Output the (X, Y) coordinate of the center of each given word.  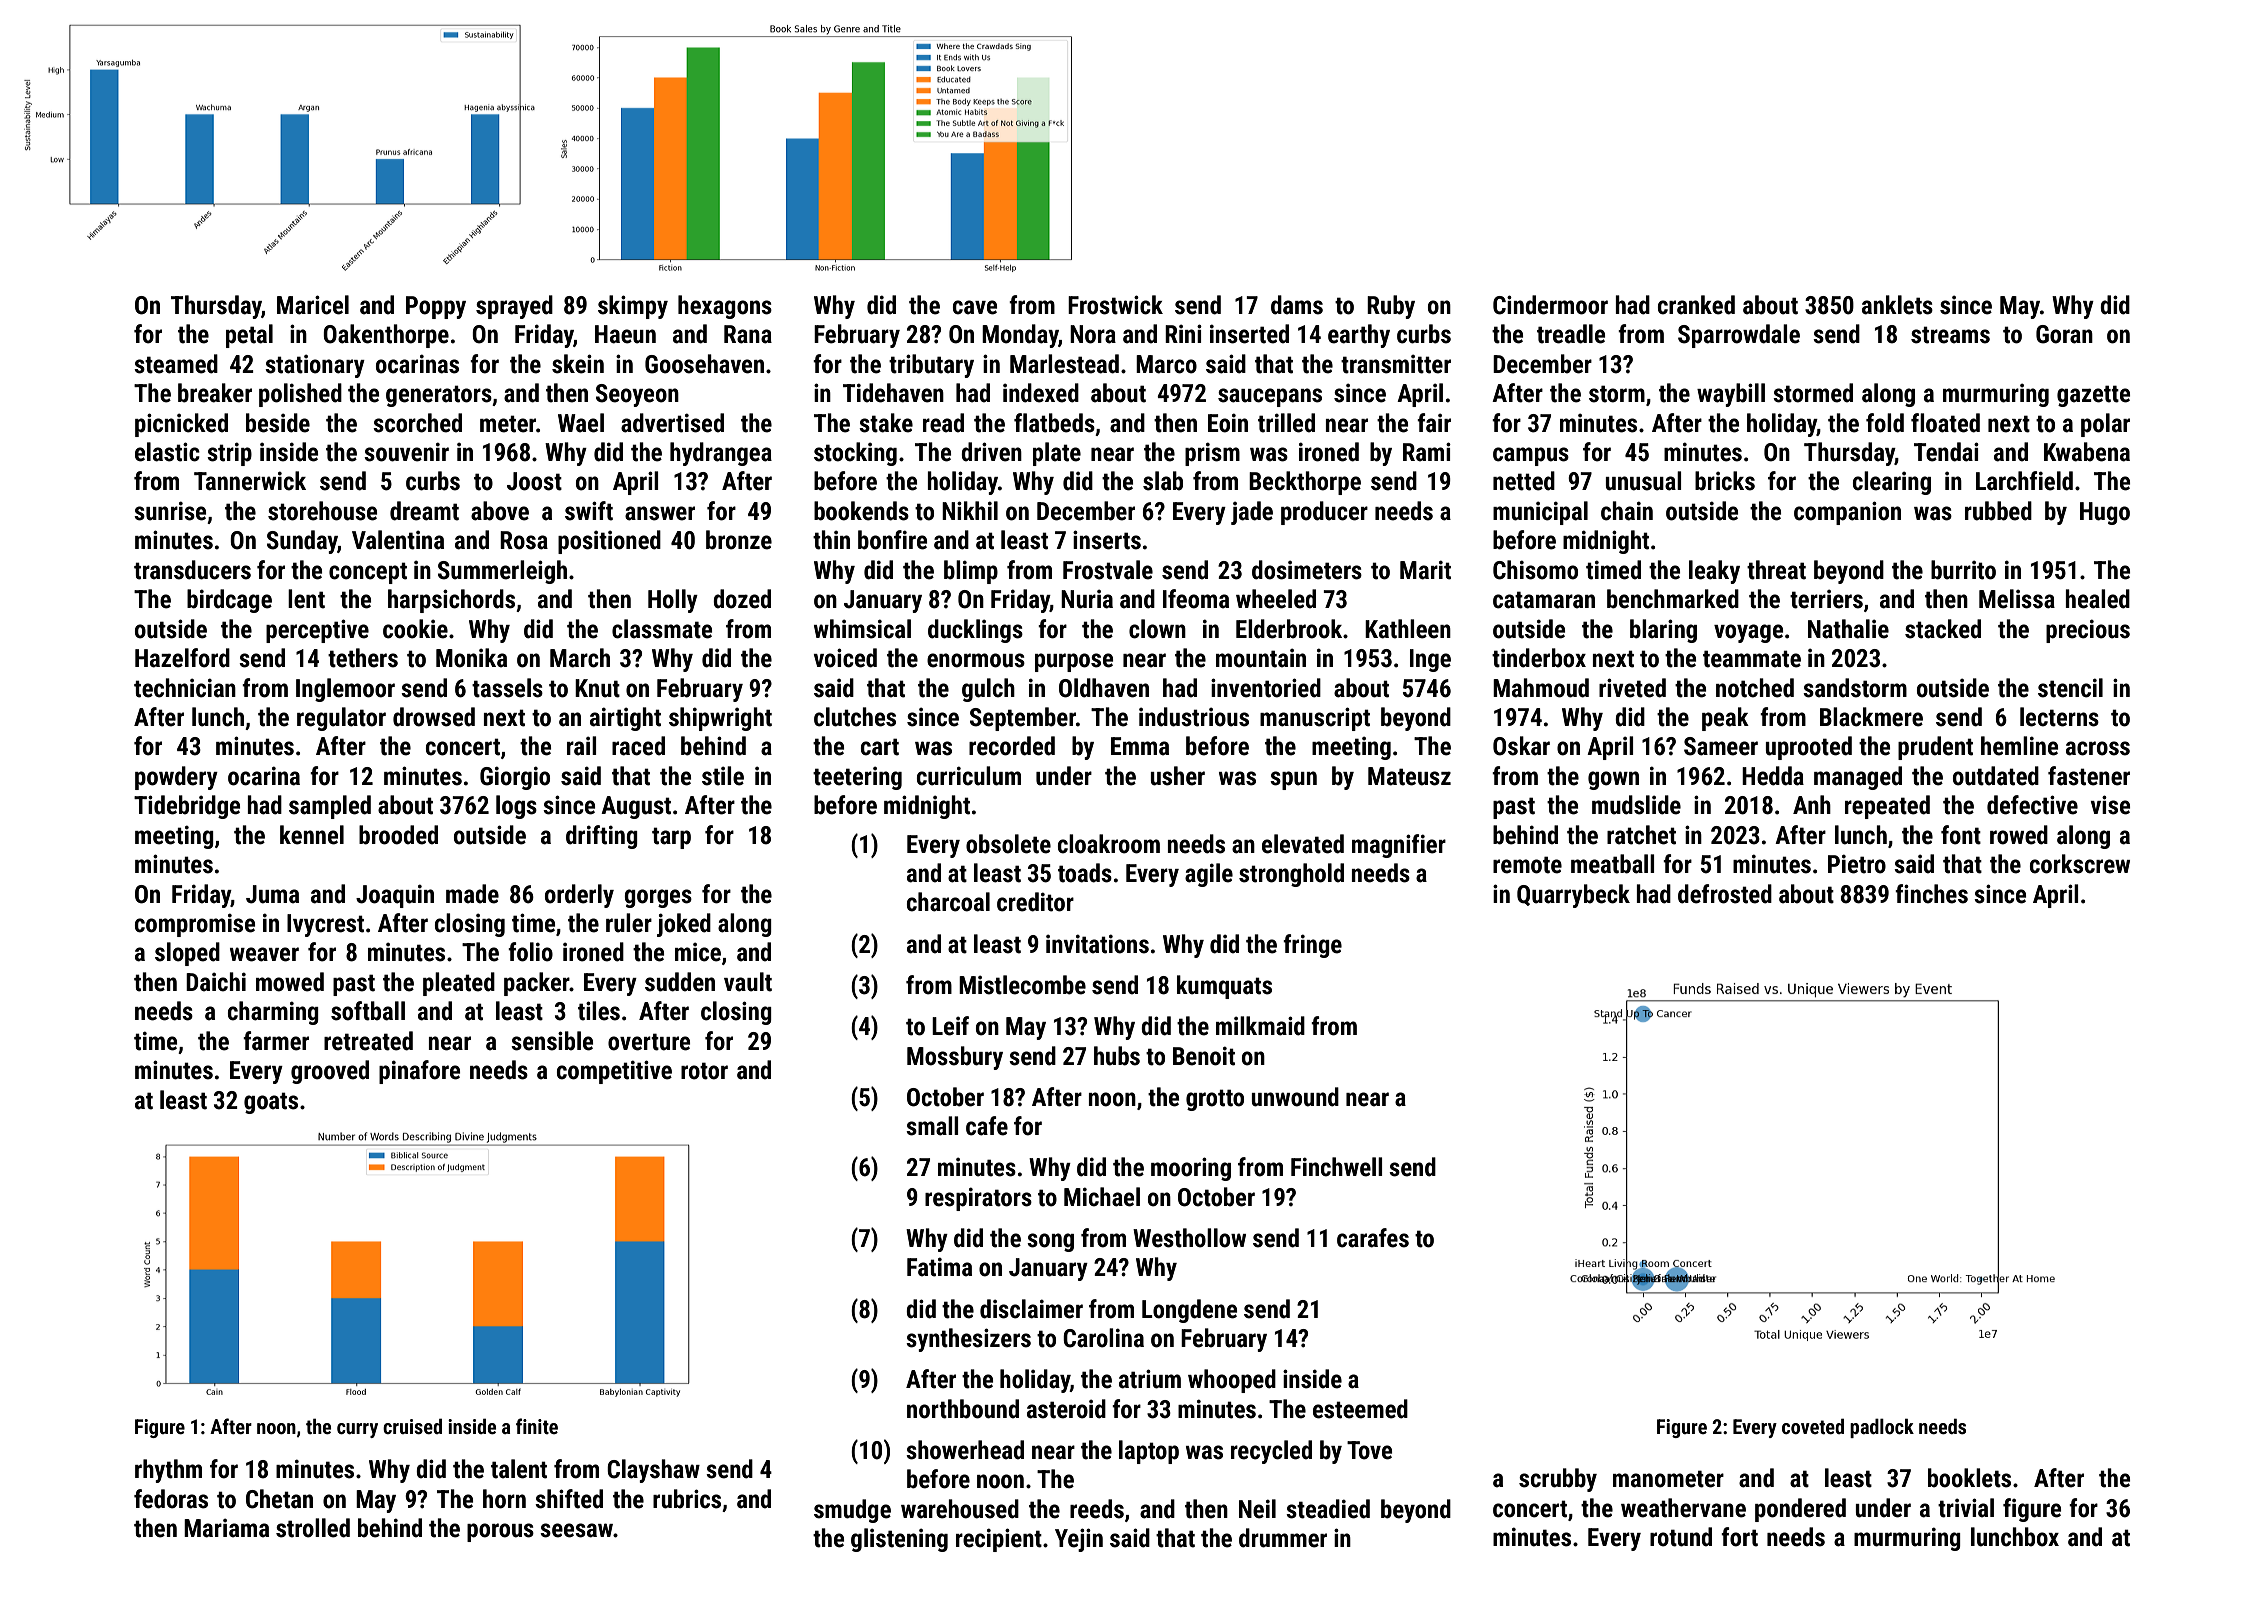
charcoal (948, 902)
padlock (1882, 1428)
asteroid (1066, 1409)
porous (500, 1532)
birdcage (229, 601)
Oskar (1521, 746)
